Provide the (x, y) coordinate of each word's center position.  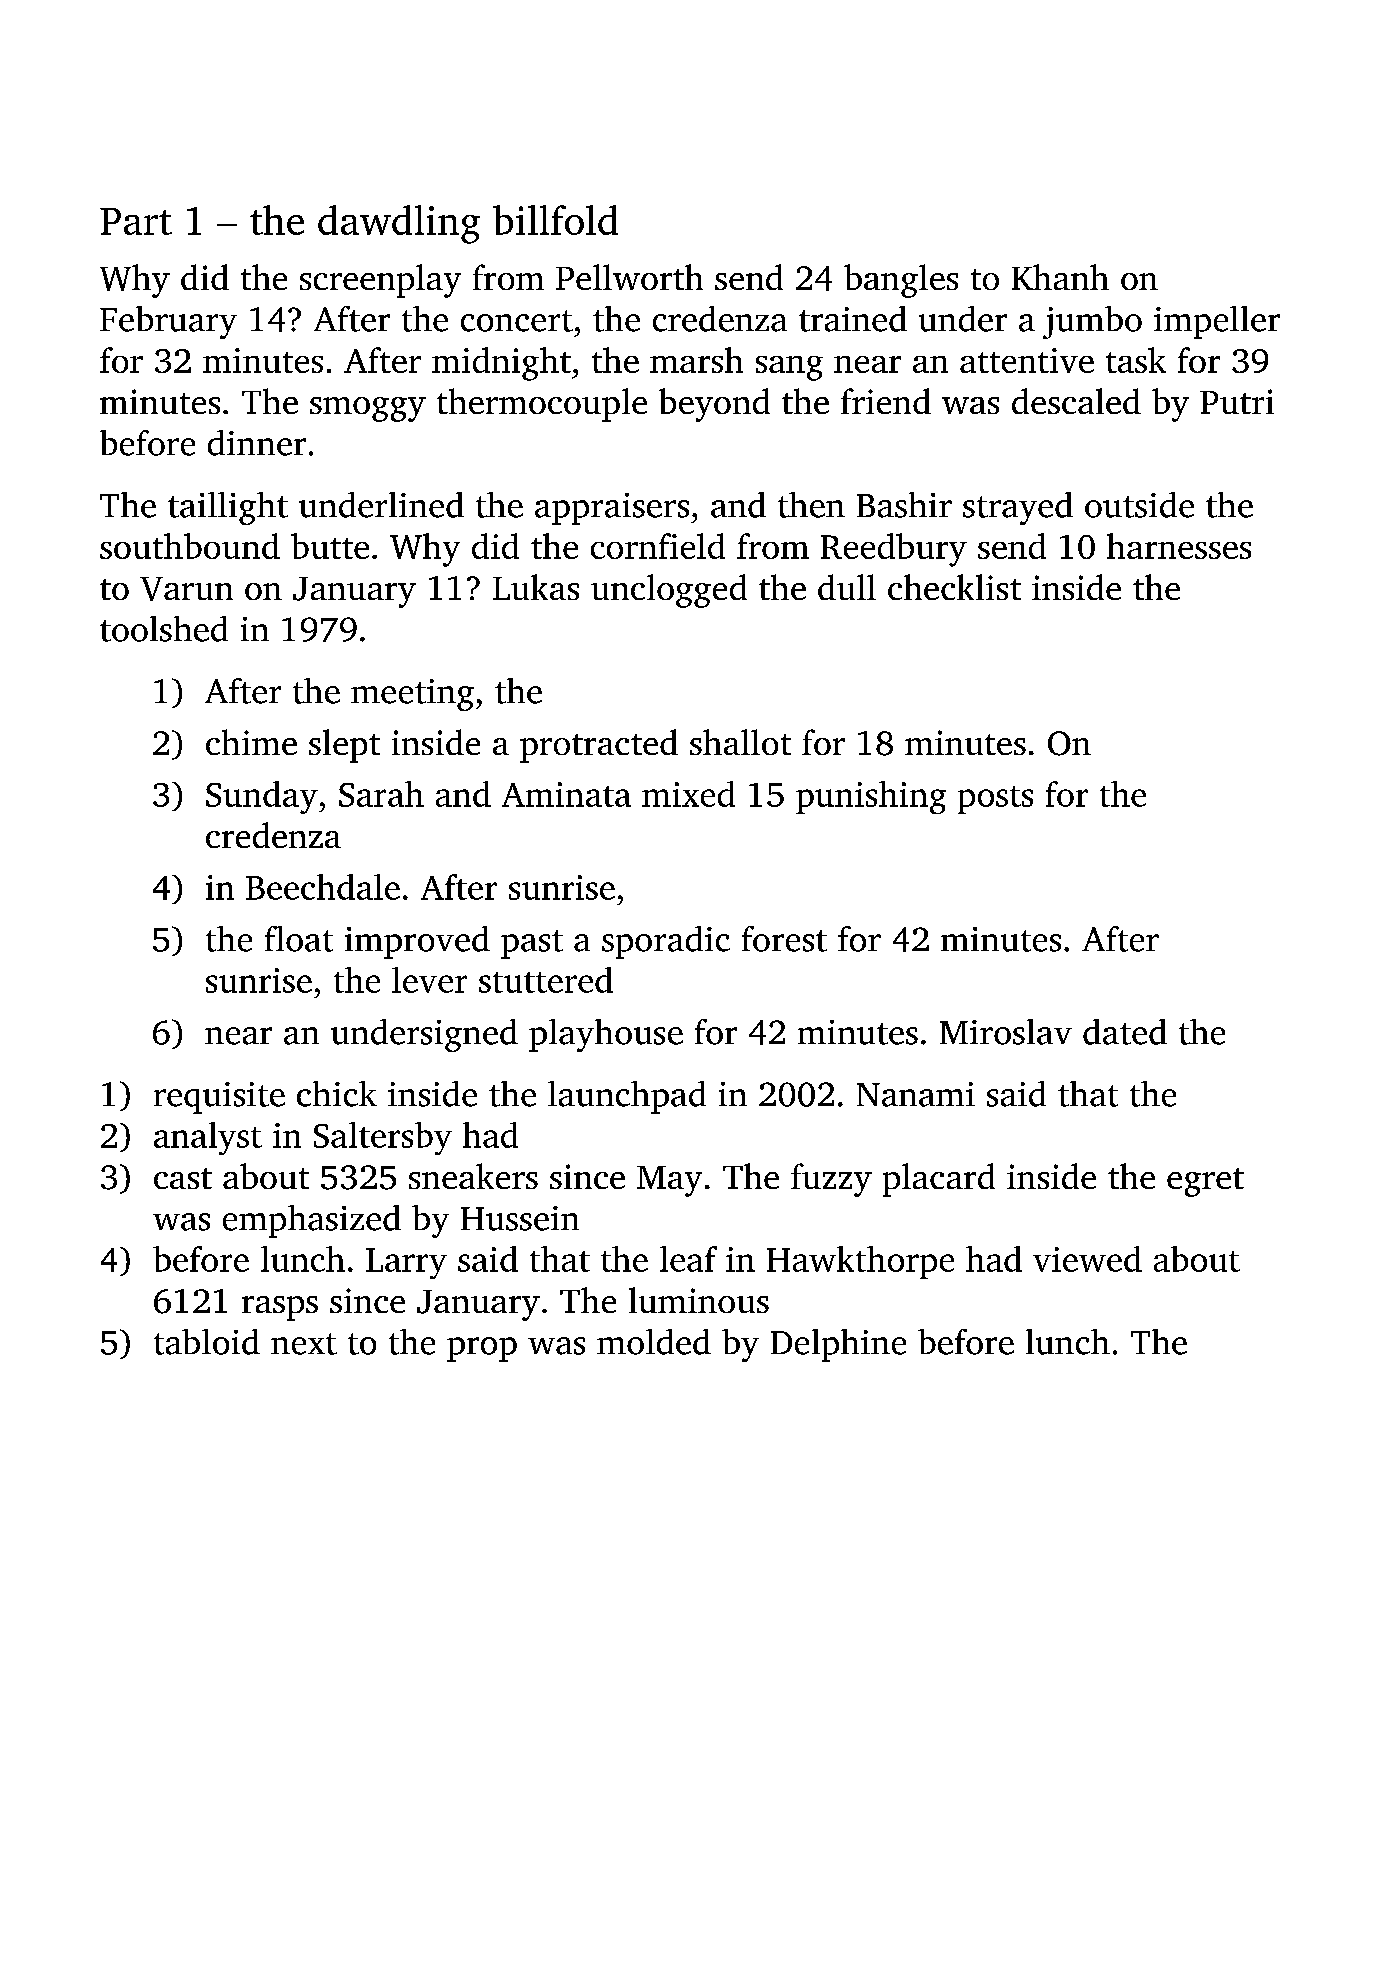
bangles (901, 281)
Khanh (1060, 277)
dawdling (399, 224)
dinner (257, 443)
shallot (740, 742)
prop (482, 1349)
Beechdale (323, 887)
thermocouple (542, 405)
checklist (954, 587)
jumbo (1092, 322)
